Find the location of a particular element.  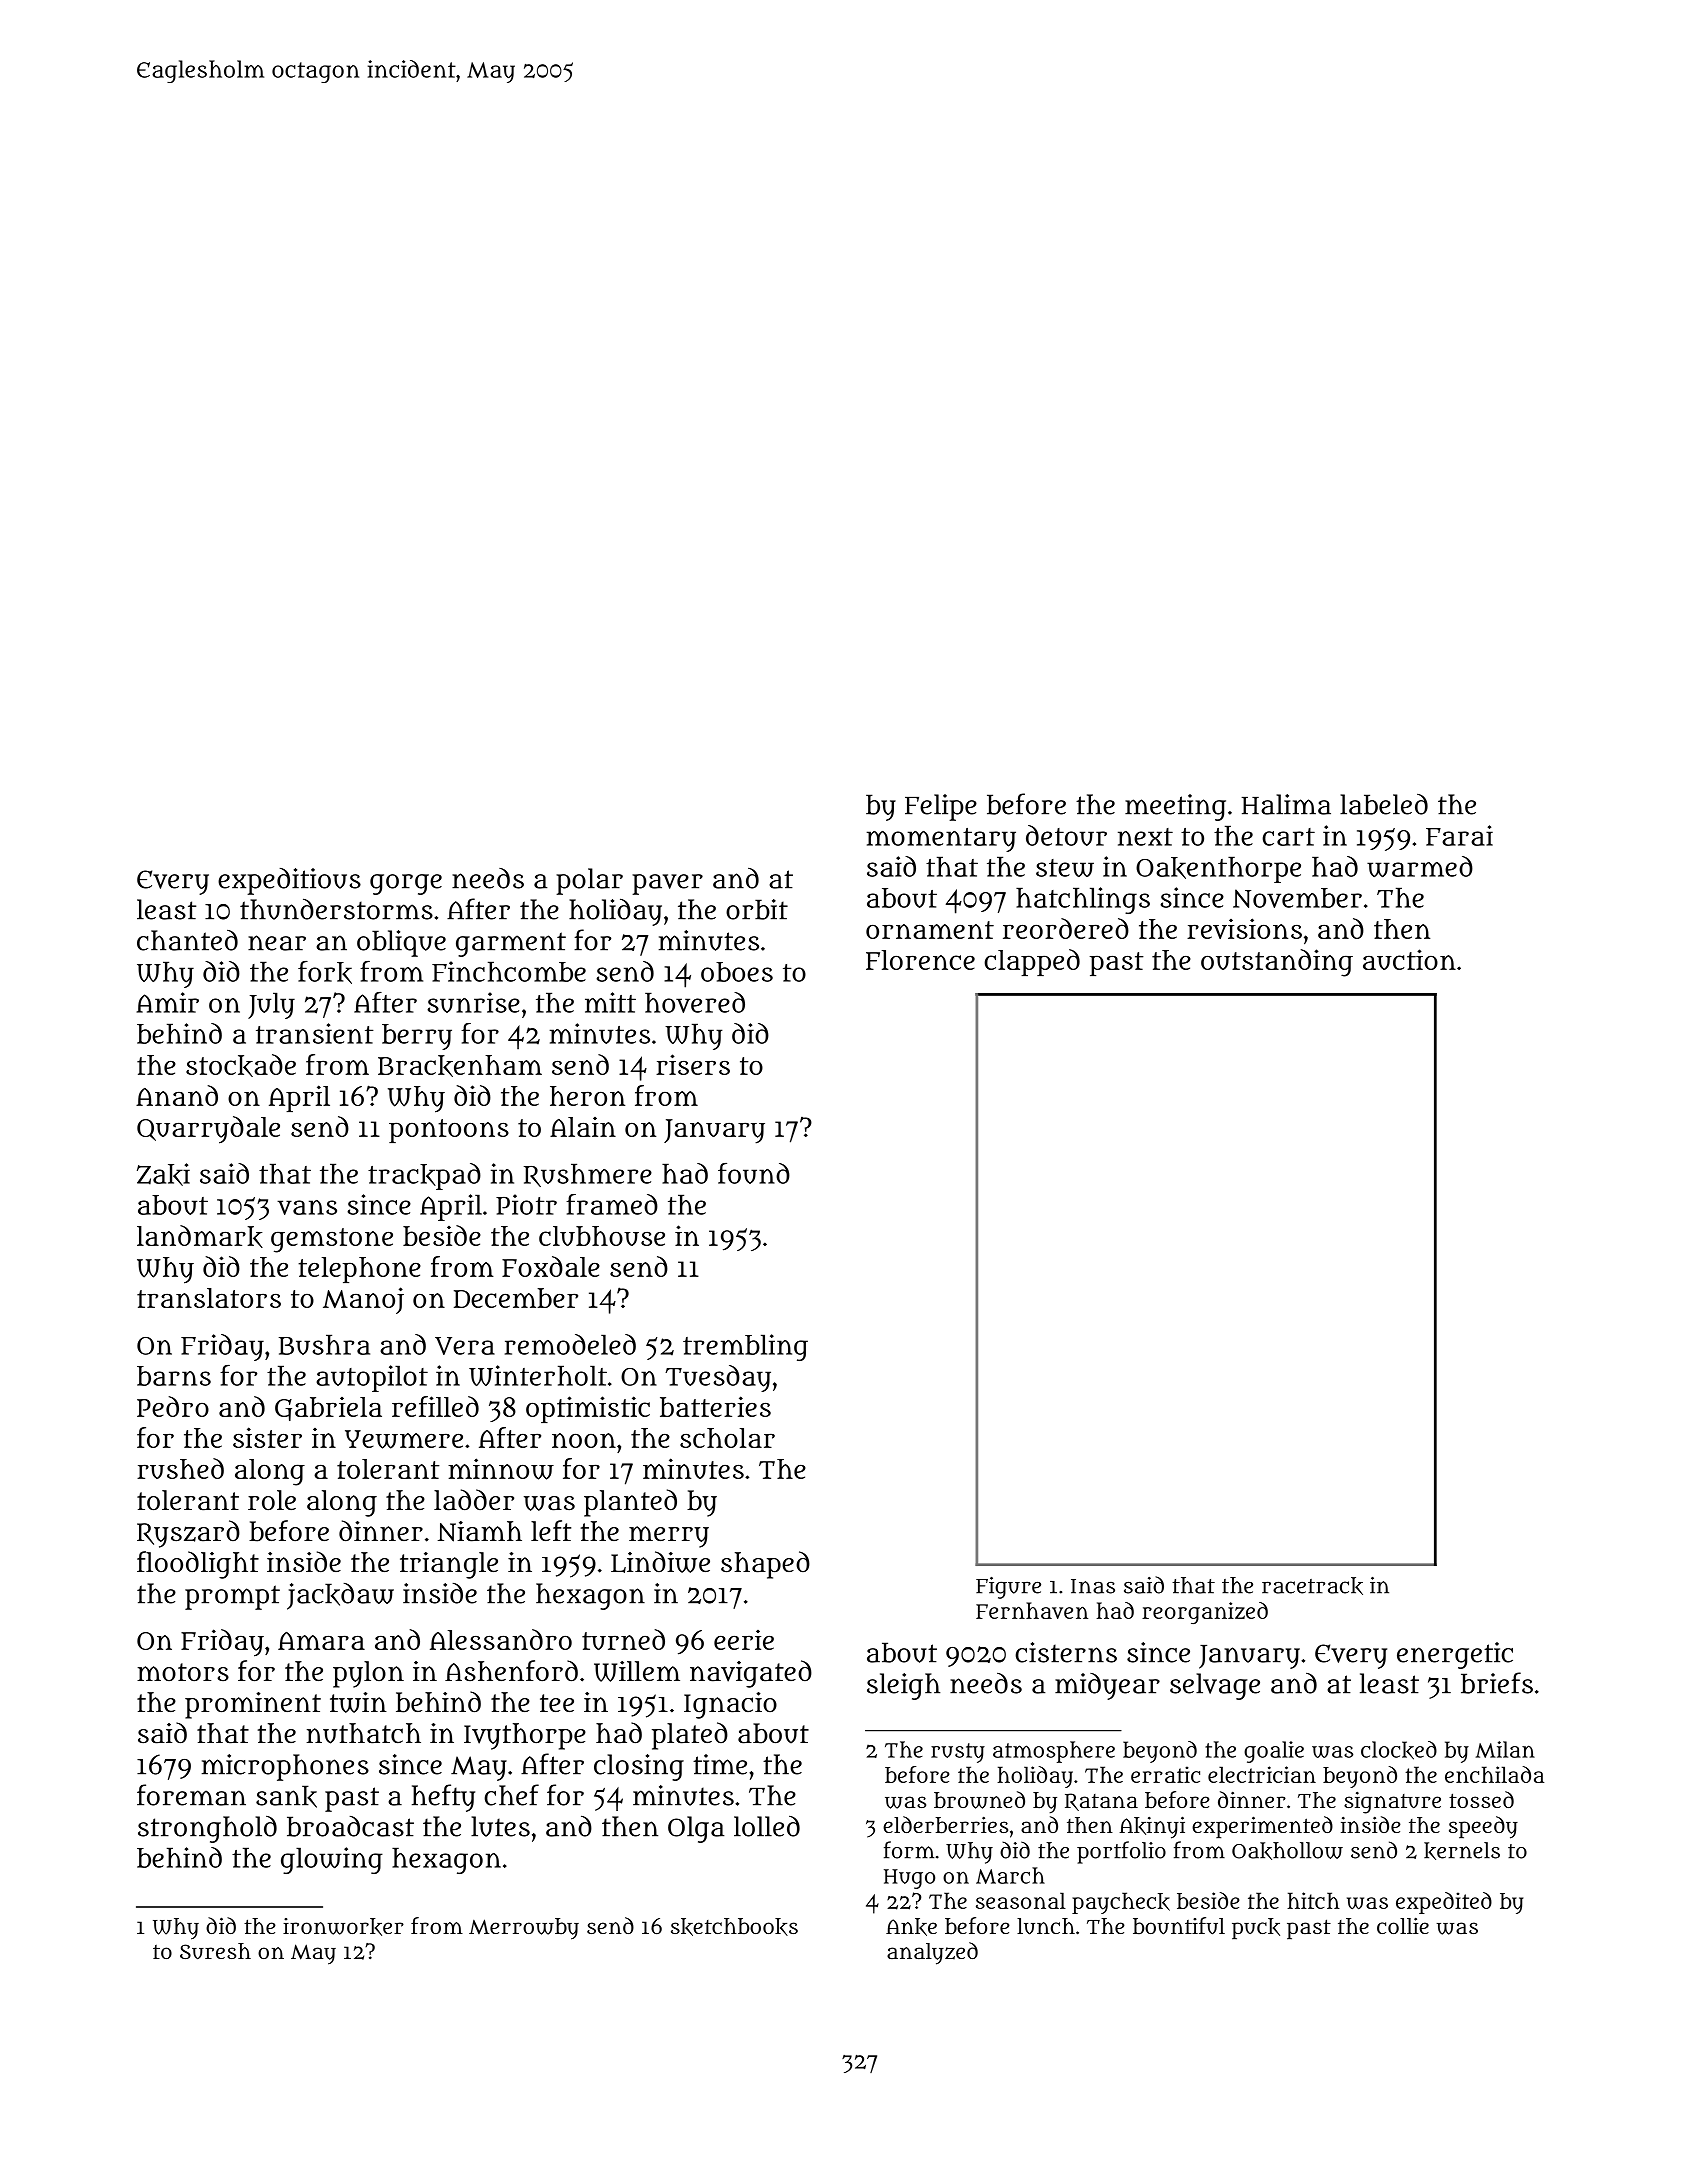

shaped is located at coordinates (765, 1565).
